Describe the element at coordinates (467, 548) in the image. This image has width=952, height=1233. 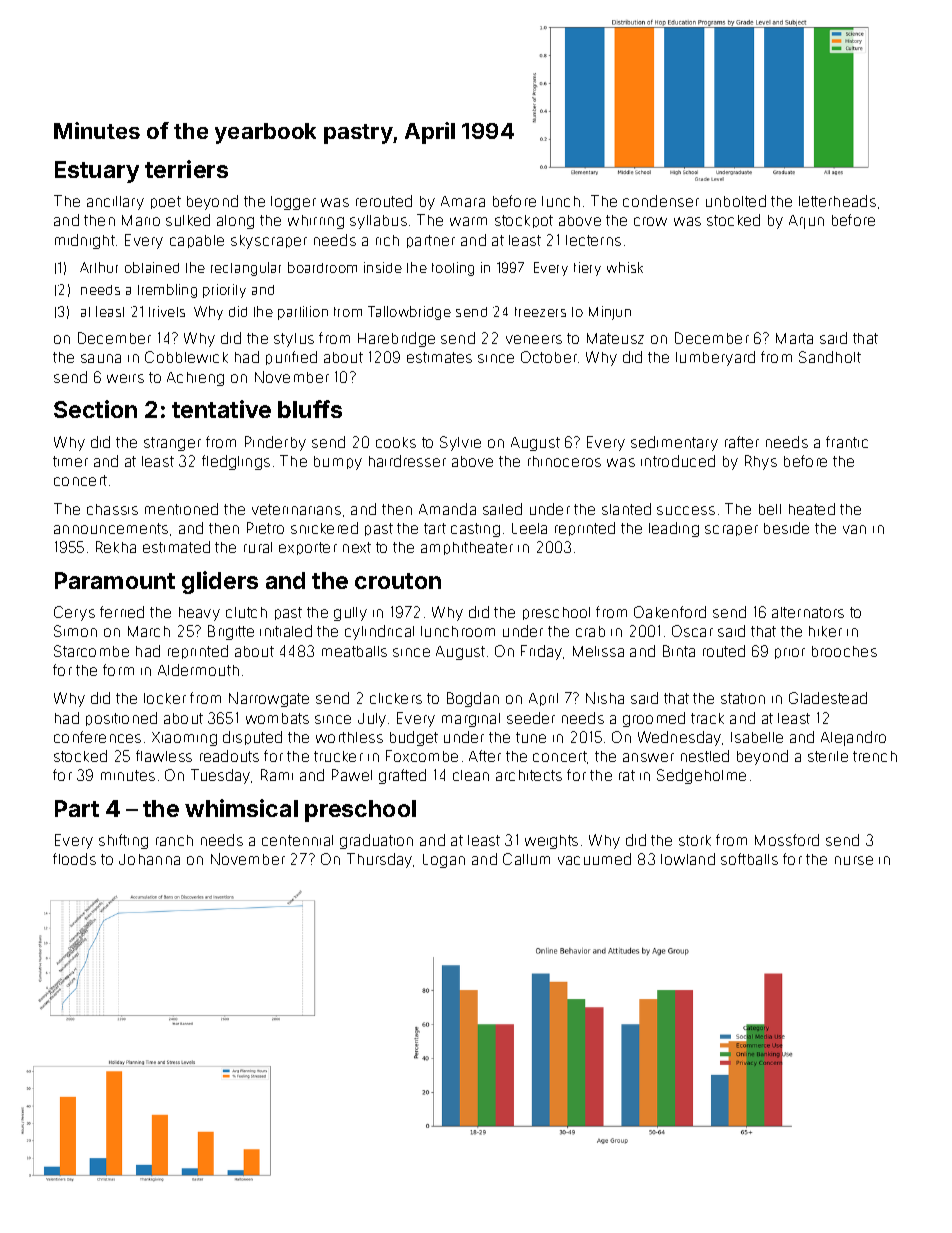
I see `amphitheater` at that location.
